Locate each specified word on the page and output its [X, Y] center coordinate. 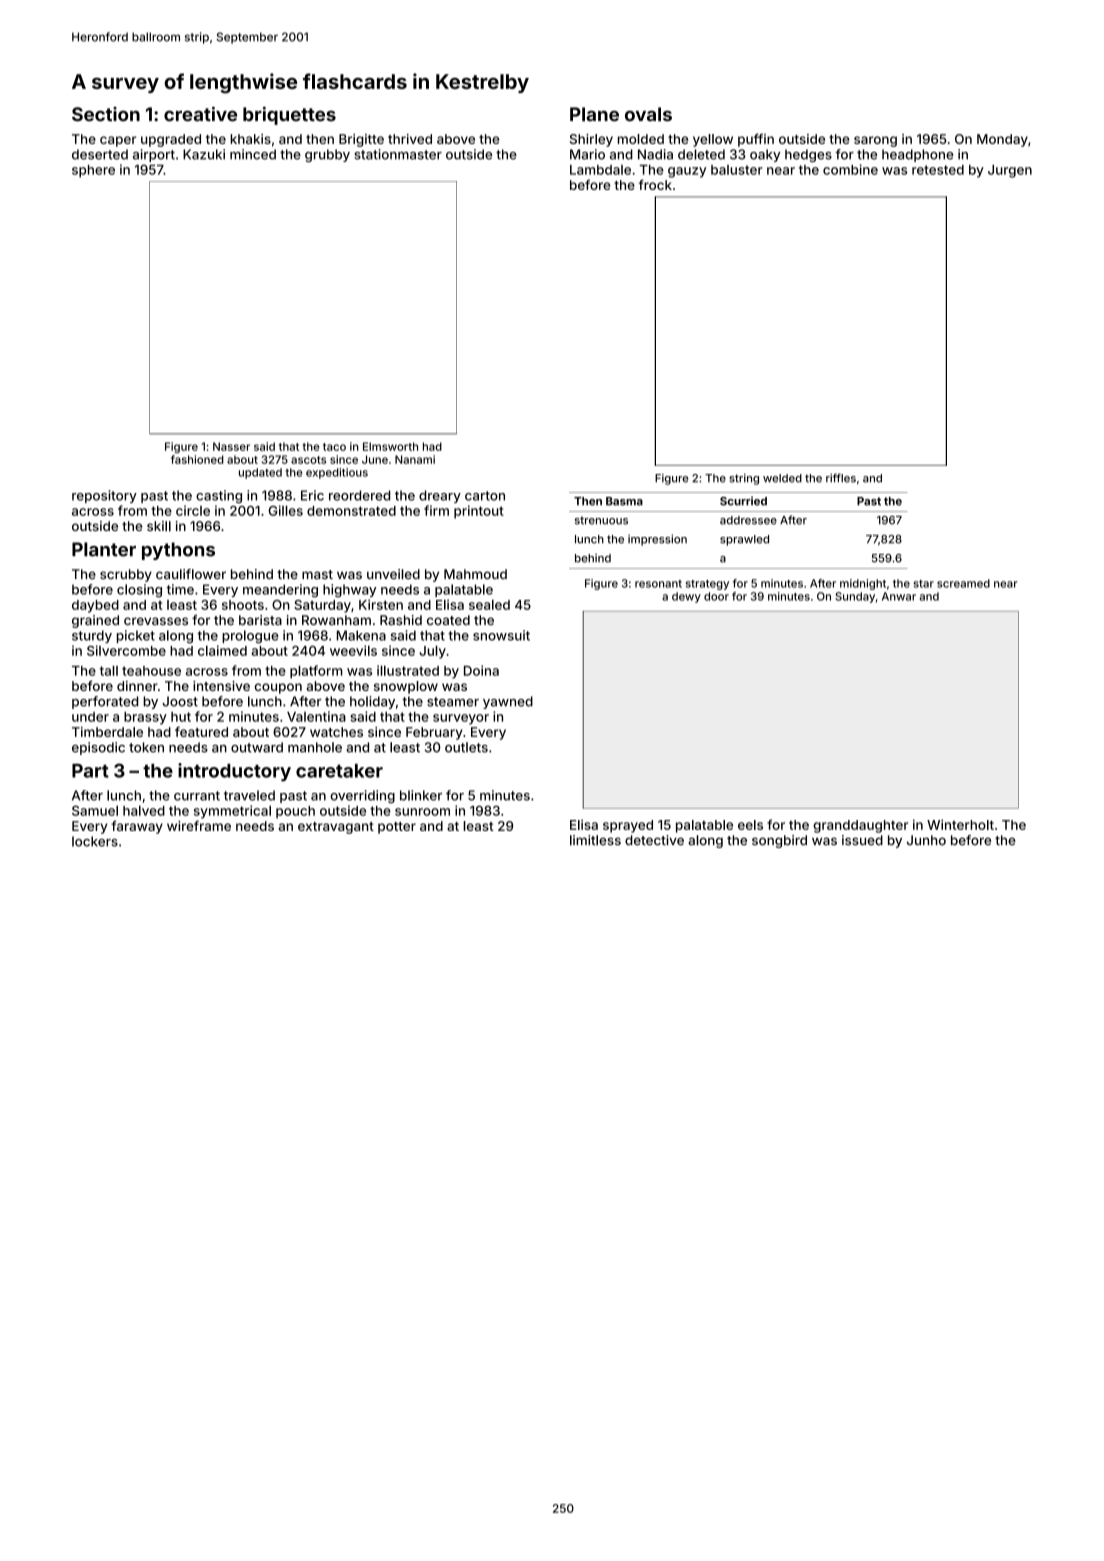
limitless [595, 840]
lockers [95, 841]
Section [106, 114]
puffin [756, 140]
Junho [926, 840]
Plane [594, 114]
